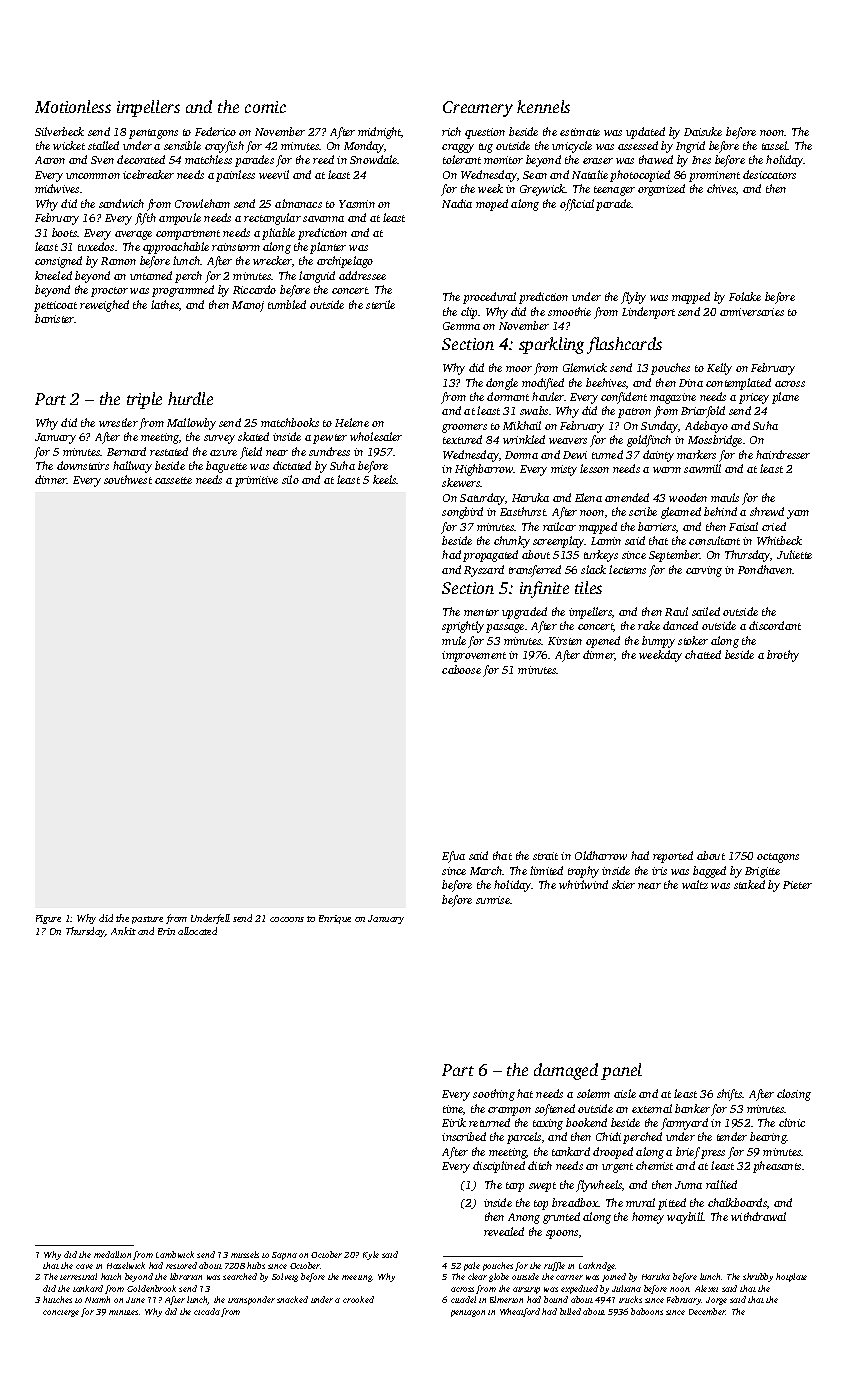 The width and height of the document is (849, 1400). I want to click on mussels, so click(245, 1254).
